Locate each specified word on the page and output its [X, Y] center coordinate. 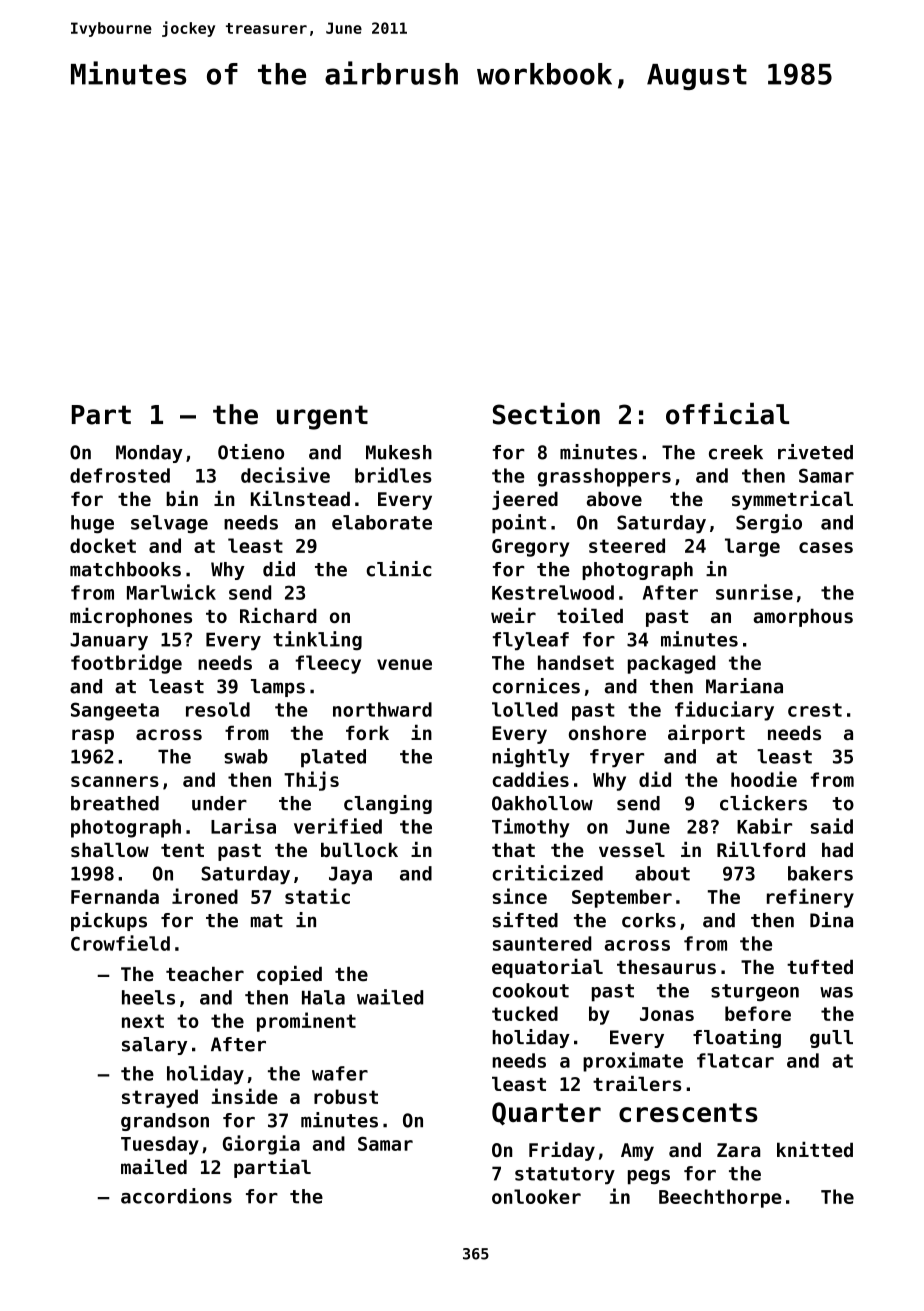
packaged [671, 664]
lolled [525, 709]
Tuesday [160, 1145]
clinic [399, 569]
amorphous [803, 618]
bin [182, 498]
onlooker [536, 1196]
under [219, 803]
